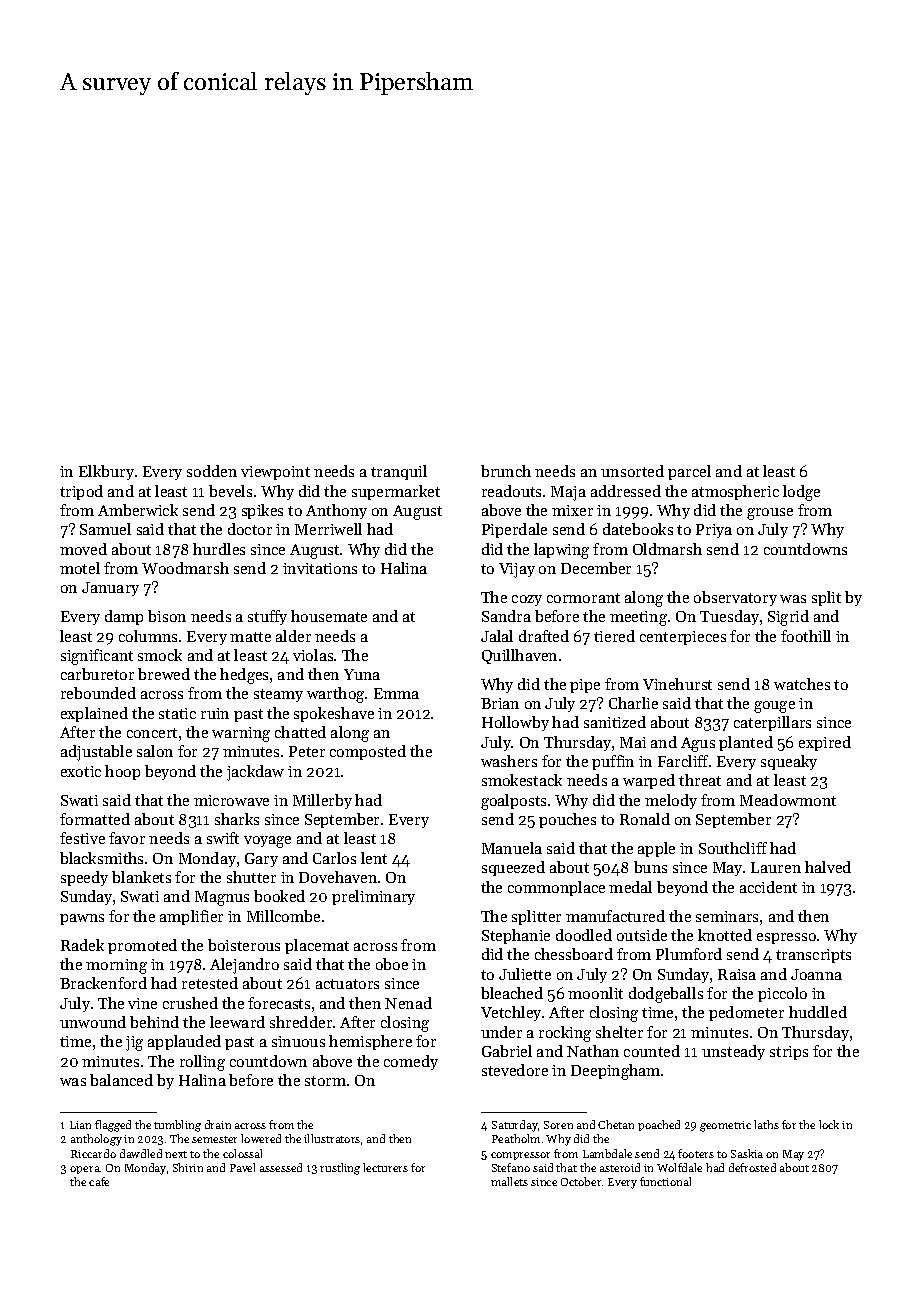  Describe the element at coordinates (202, 1063) in the screenshot. I see `rolling` at that location.
